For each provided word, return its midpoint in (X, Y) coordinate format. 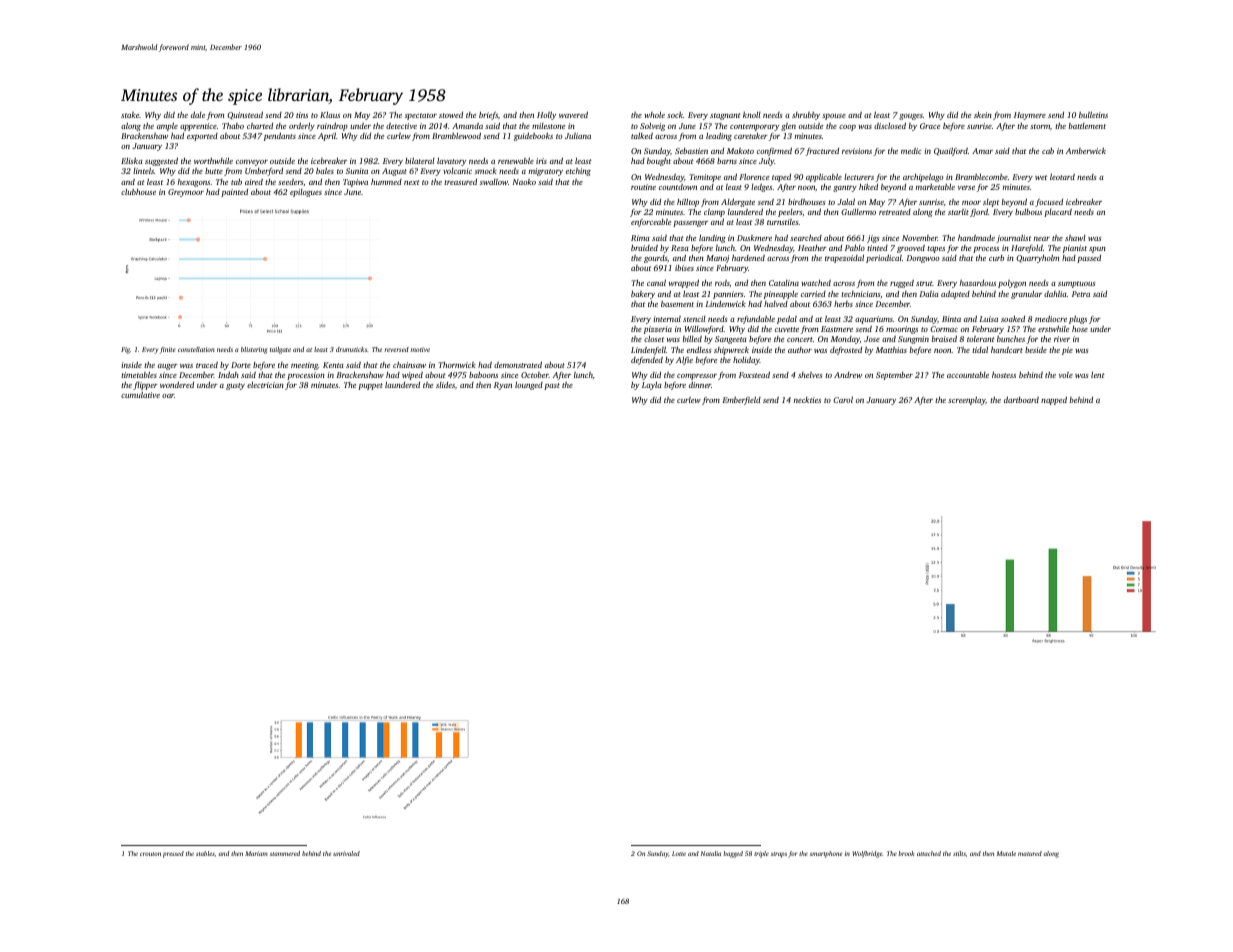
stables (205, 853)
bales (325, 171)
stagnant (725, 116)
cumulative (140, 395)
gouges (911, 117)
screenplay (967, 401)
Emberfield (741, 401)
